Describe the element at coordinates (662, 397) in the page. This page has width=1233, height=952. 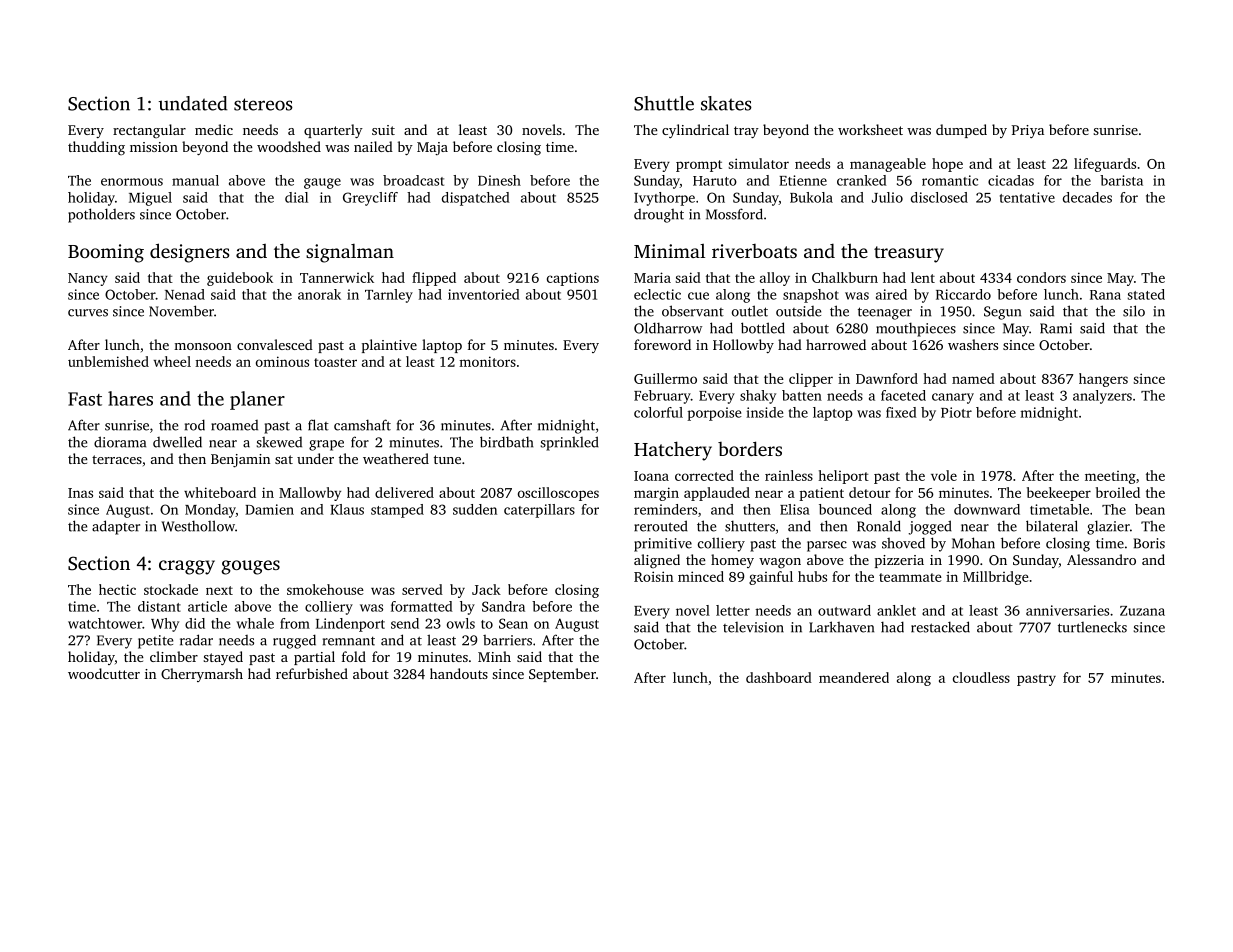
I see `February` at that location.
